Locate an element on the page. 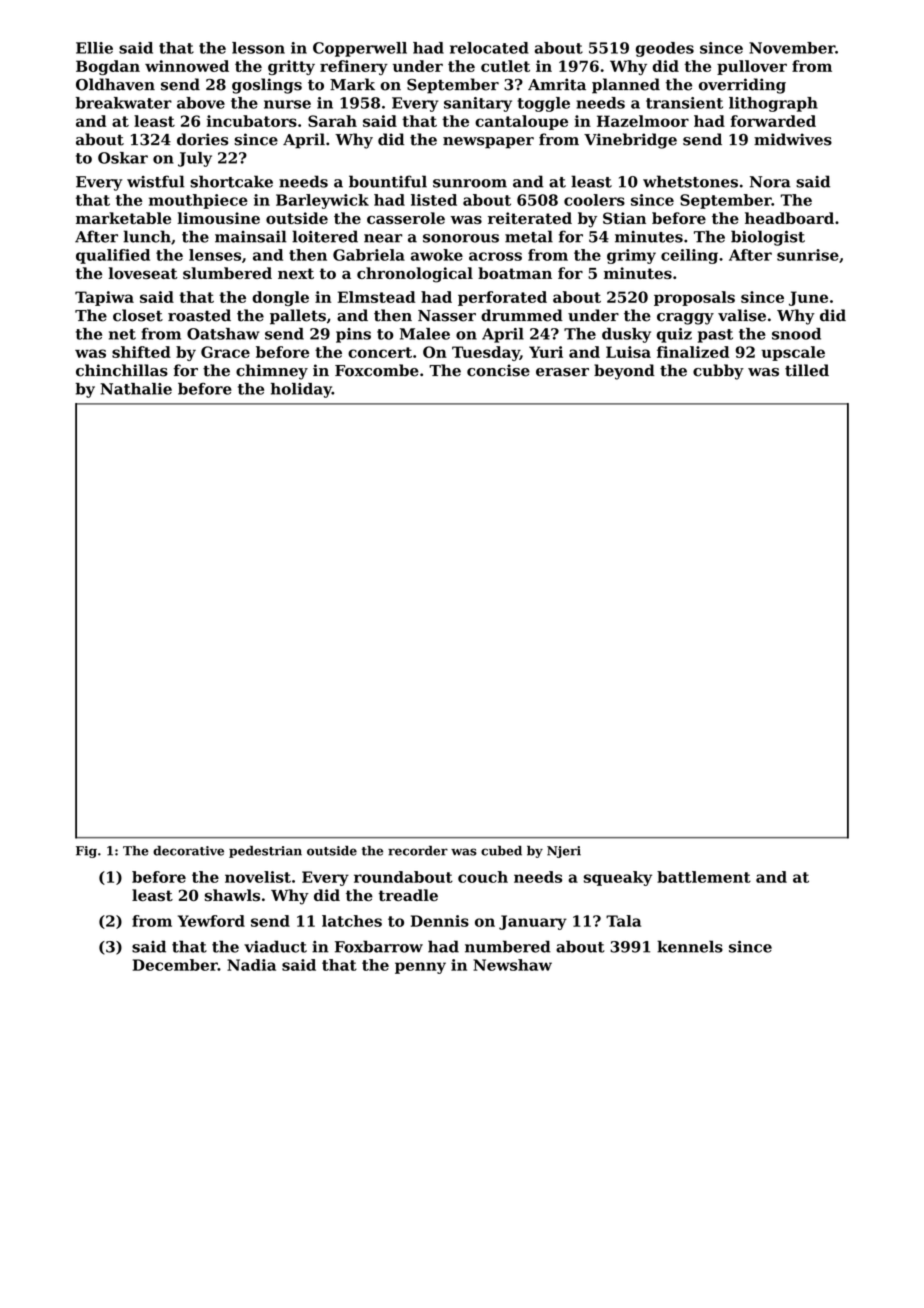 Image resolution: width=924 pixels, height=1308 pixels. tilled is located at coordinates (807, 370).
